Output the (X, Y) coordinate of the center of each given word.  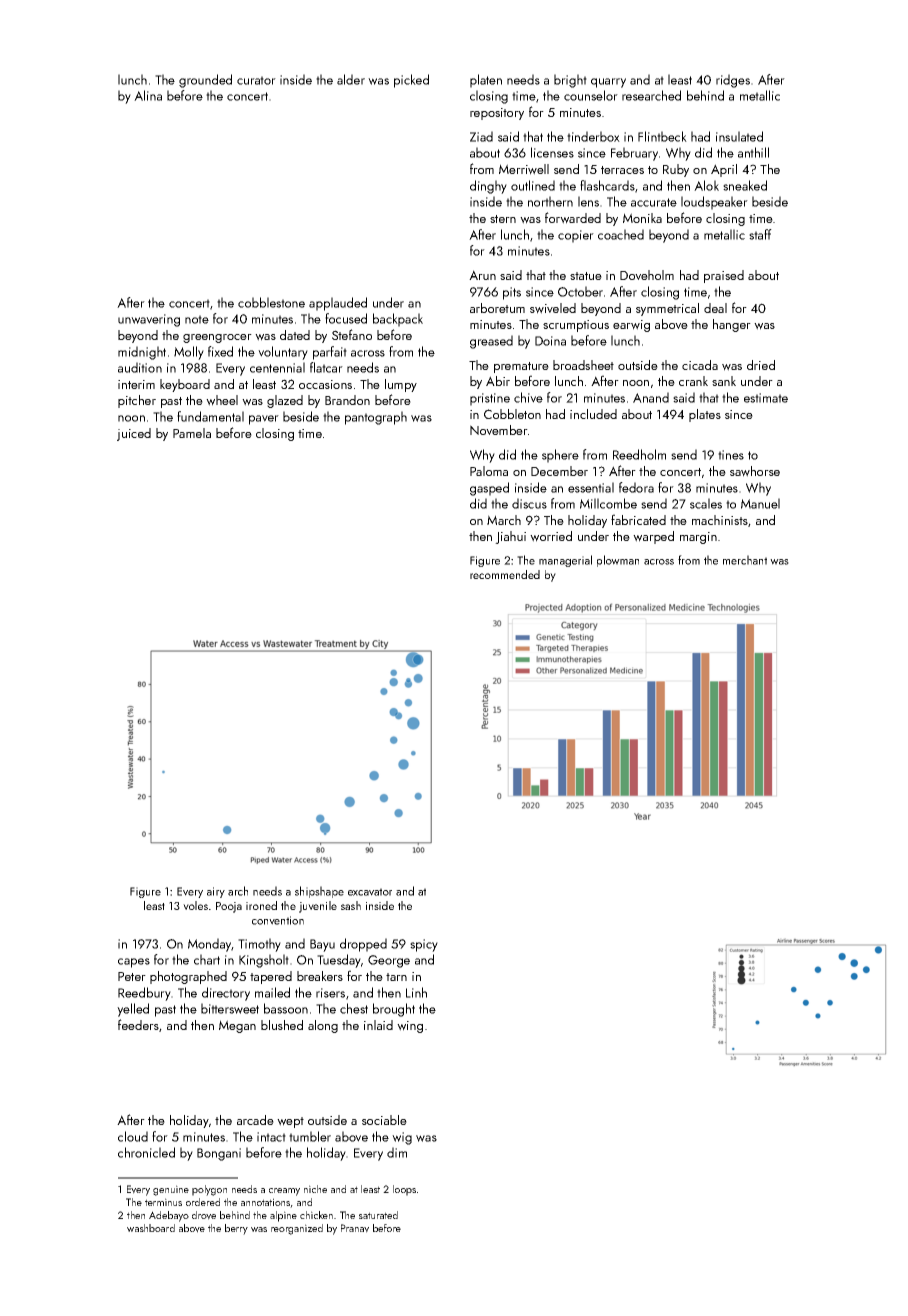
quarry (608, 83)
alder (351, 79)
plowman (618, 561)
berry (236, 1229)
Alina (148, 95)
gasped (489, 489)
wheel (222, 400)
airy (216, 892)
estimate (766, 398)
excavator (370, 892)
